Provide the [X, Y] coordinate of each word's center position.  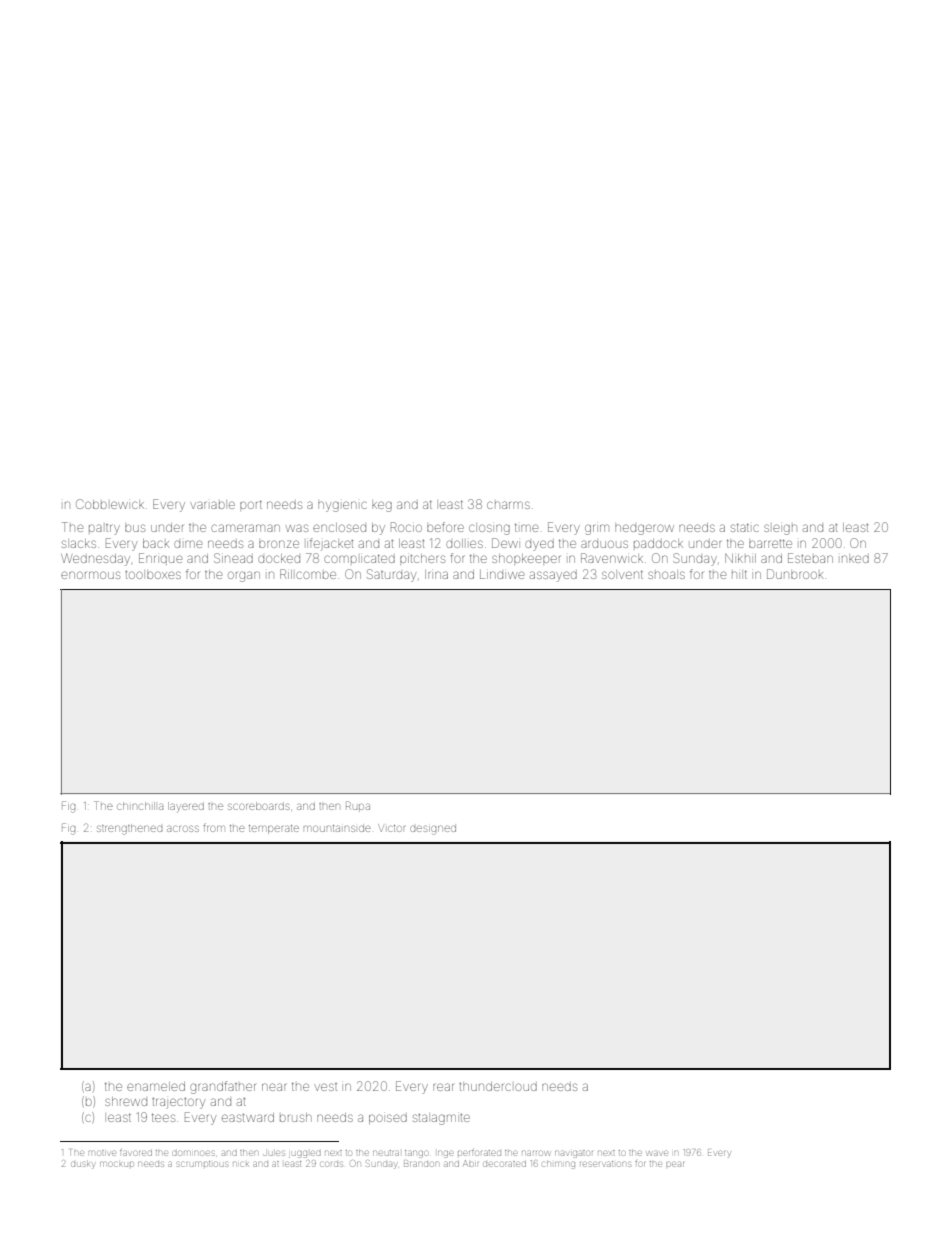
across [183, 828]
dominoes [194, 1153]
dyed [539, 545]
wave [657, 1153]
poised [388, 1119]
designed [433, 830]
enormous [90, 575]
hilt [739, 574]
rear [443, 1087]
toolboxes [153, 575]
